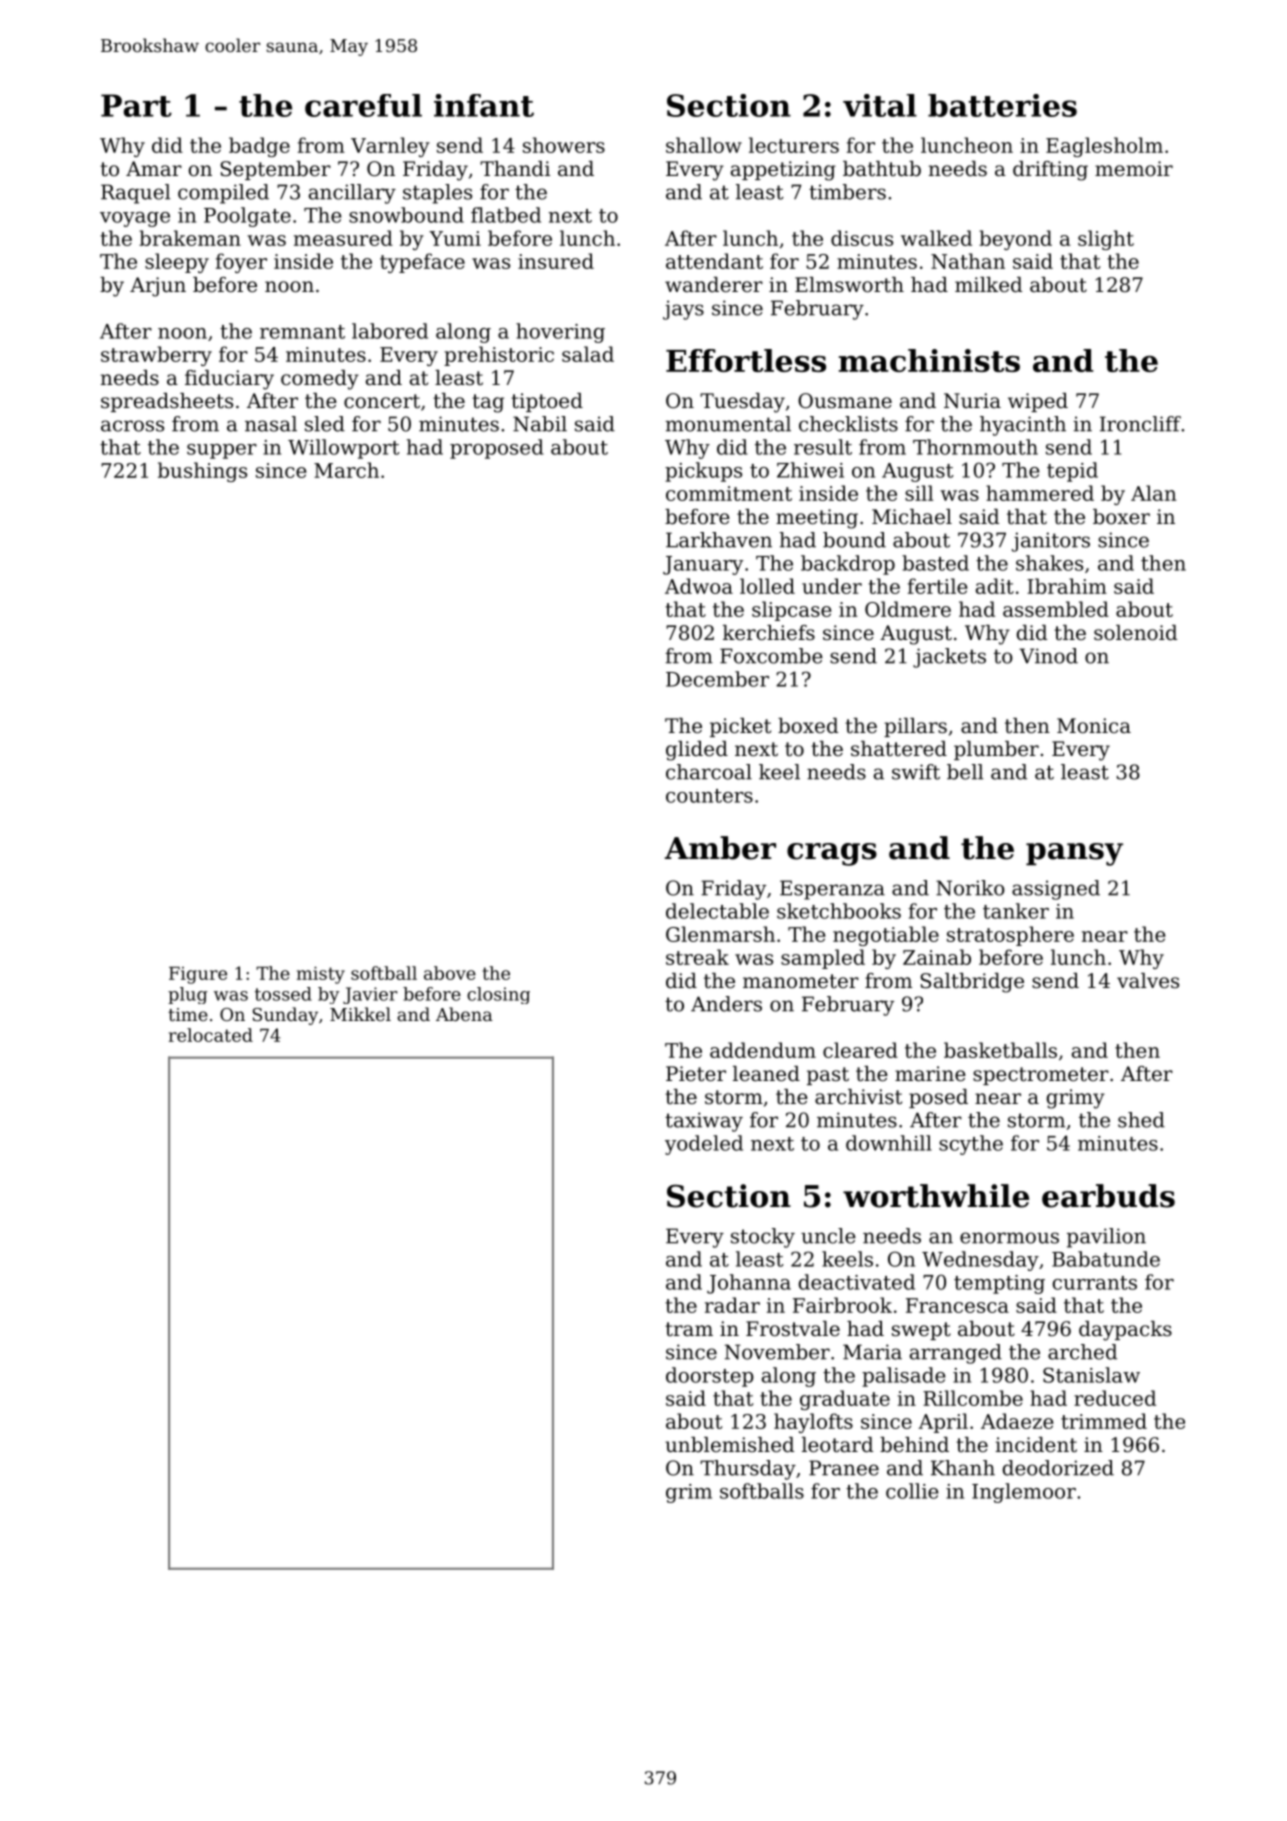 The image size is (1287, 1821). What do you see at coordinates (748, 1470) in the screenshot?
I see `Thursday` at bounding box center [748, 1470].
